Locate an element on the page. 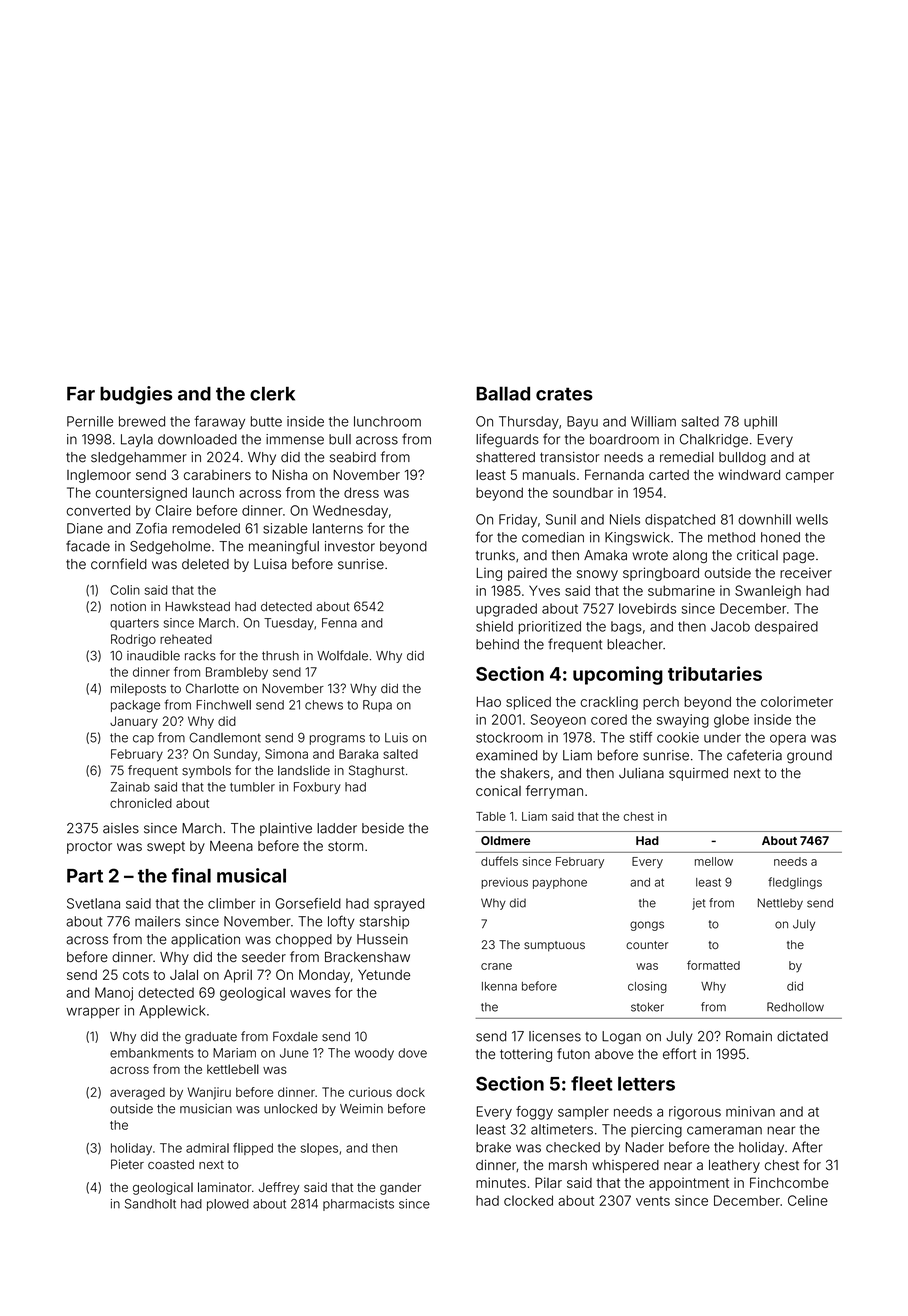 The width and height of the page is (908, 1316). package is located at coordinates (135, 706).
